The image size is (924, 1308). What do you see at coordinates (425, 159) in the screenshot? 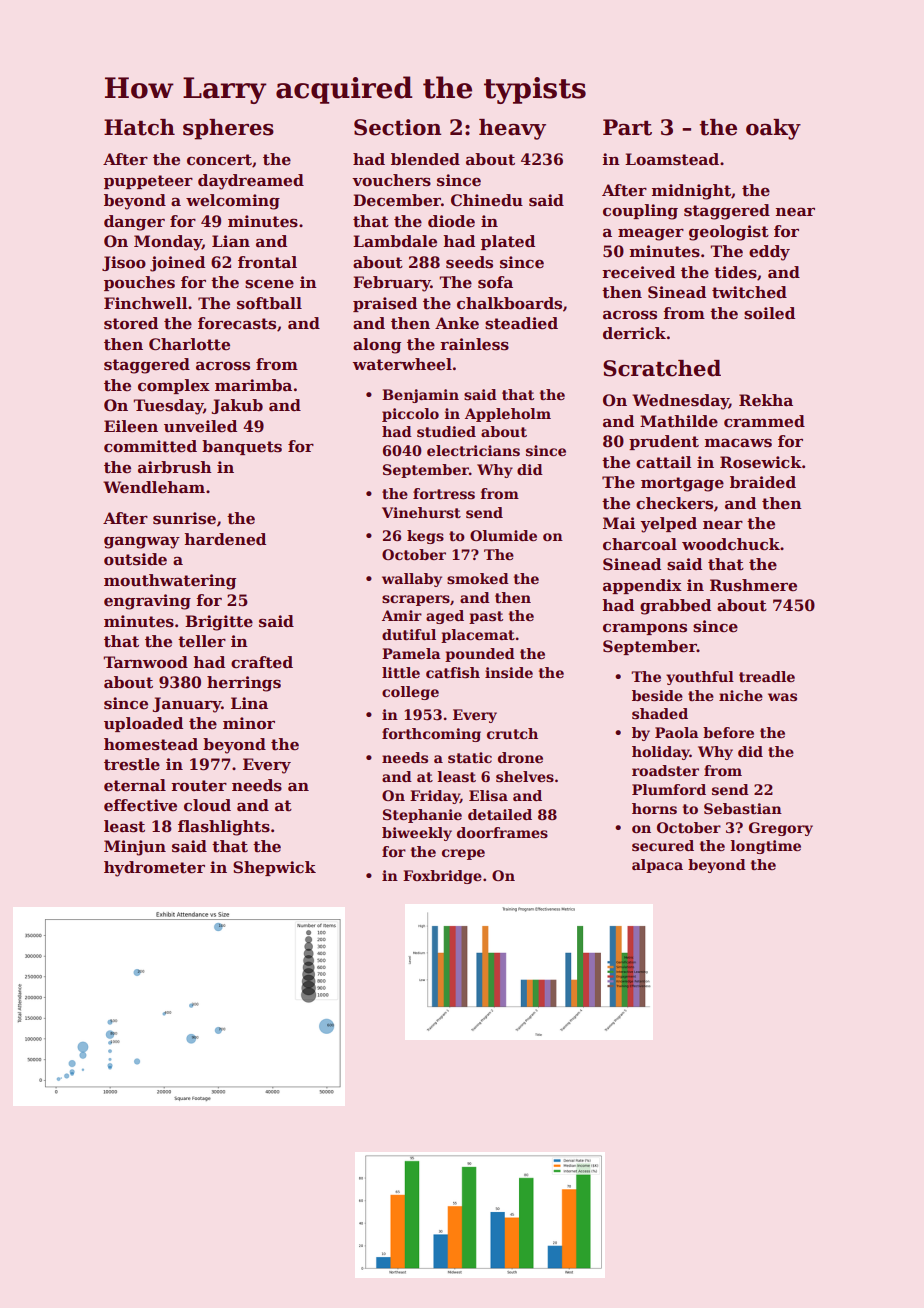
I see `blended` at bounding box center [425, 159].
